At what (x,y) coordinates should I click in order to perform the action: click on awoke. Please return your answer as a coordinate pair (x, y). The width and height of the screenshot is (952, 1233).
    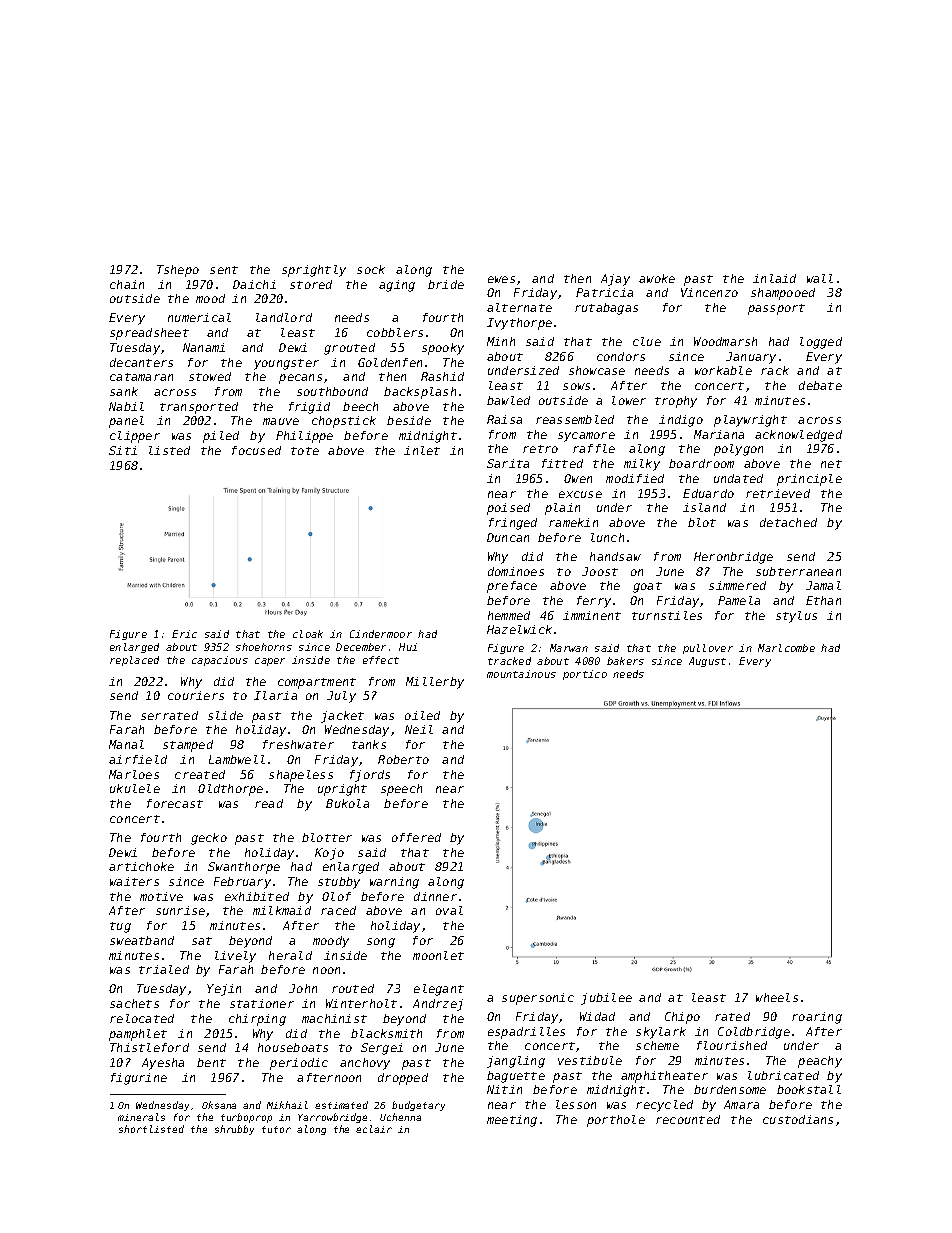
    Looking at the image, I should click on (657, 278).
